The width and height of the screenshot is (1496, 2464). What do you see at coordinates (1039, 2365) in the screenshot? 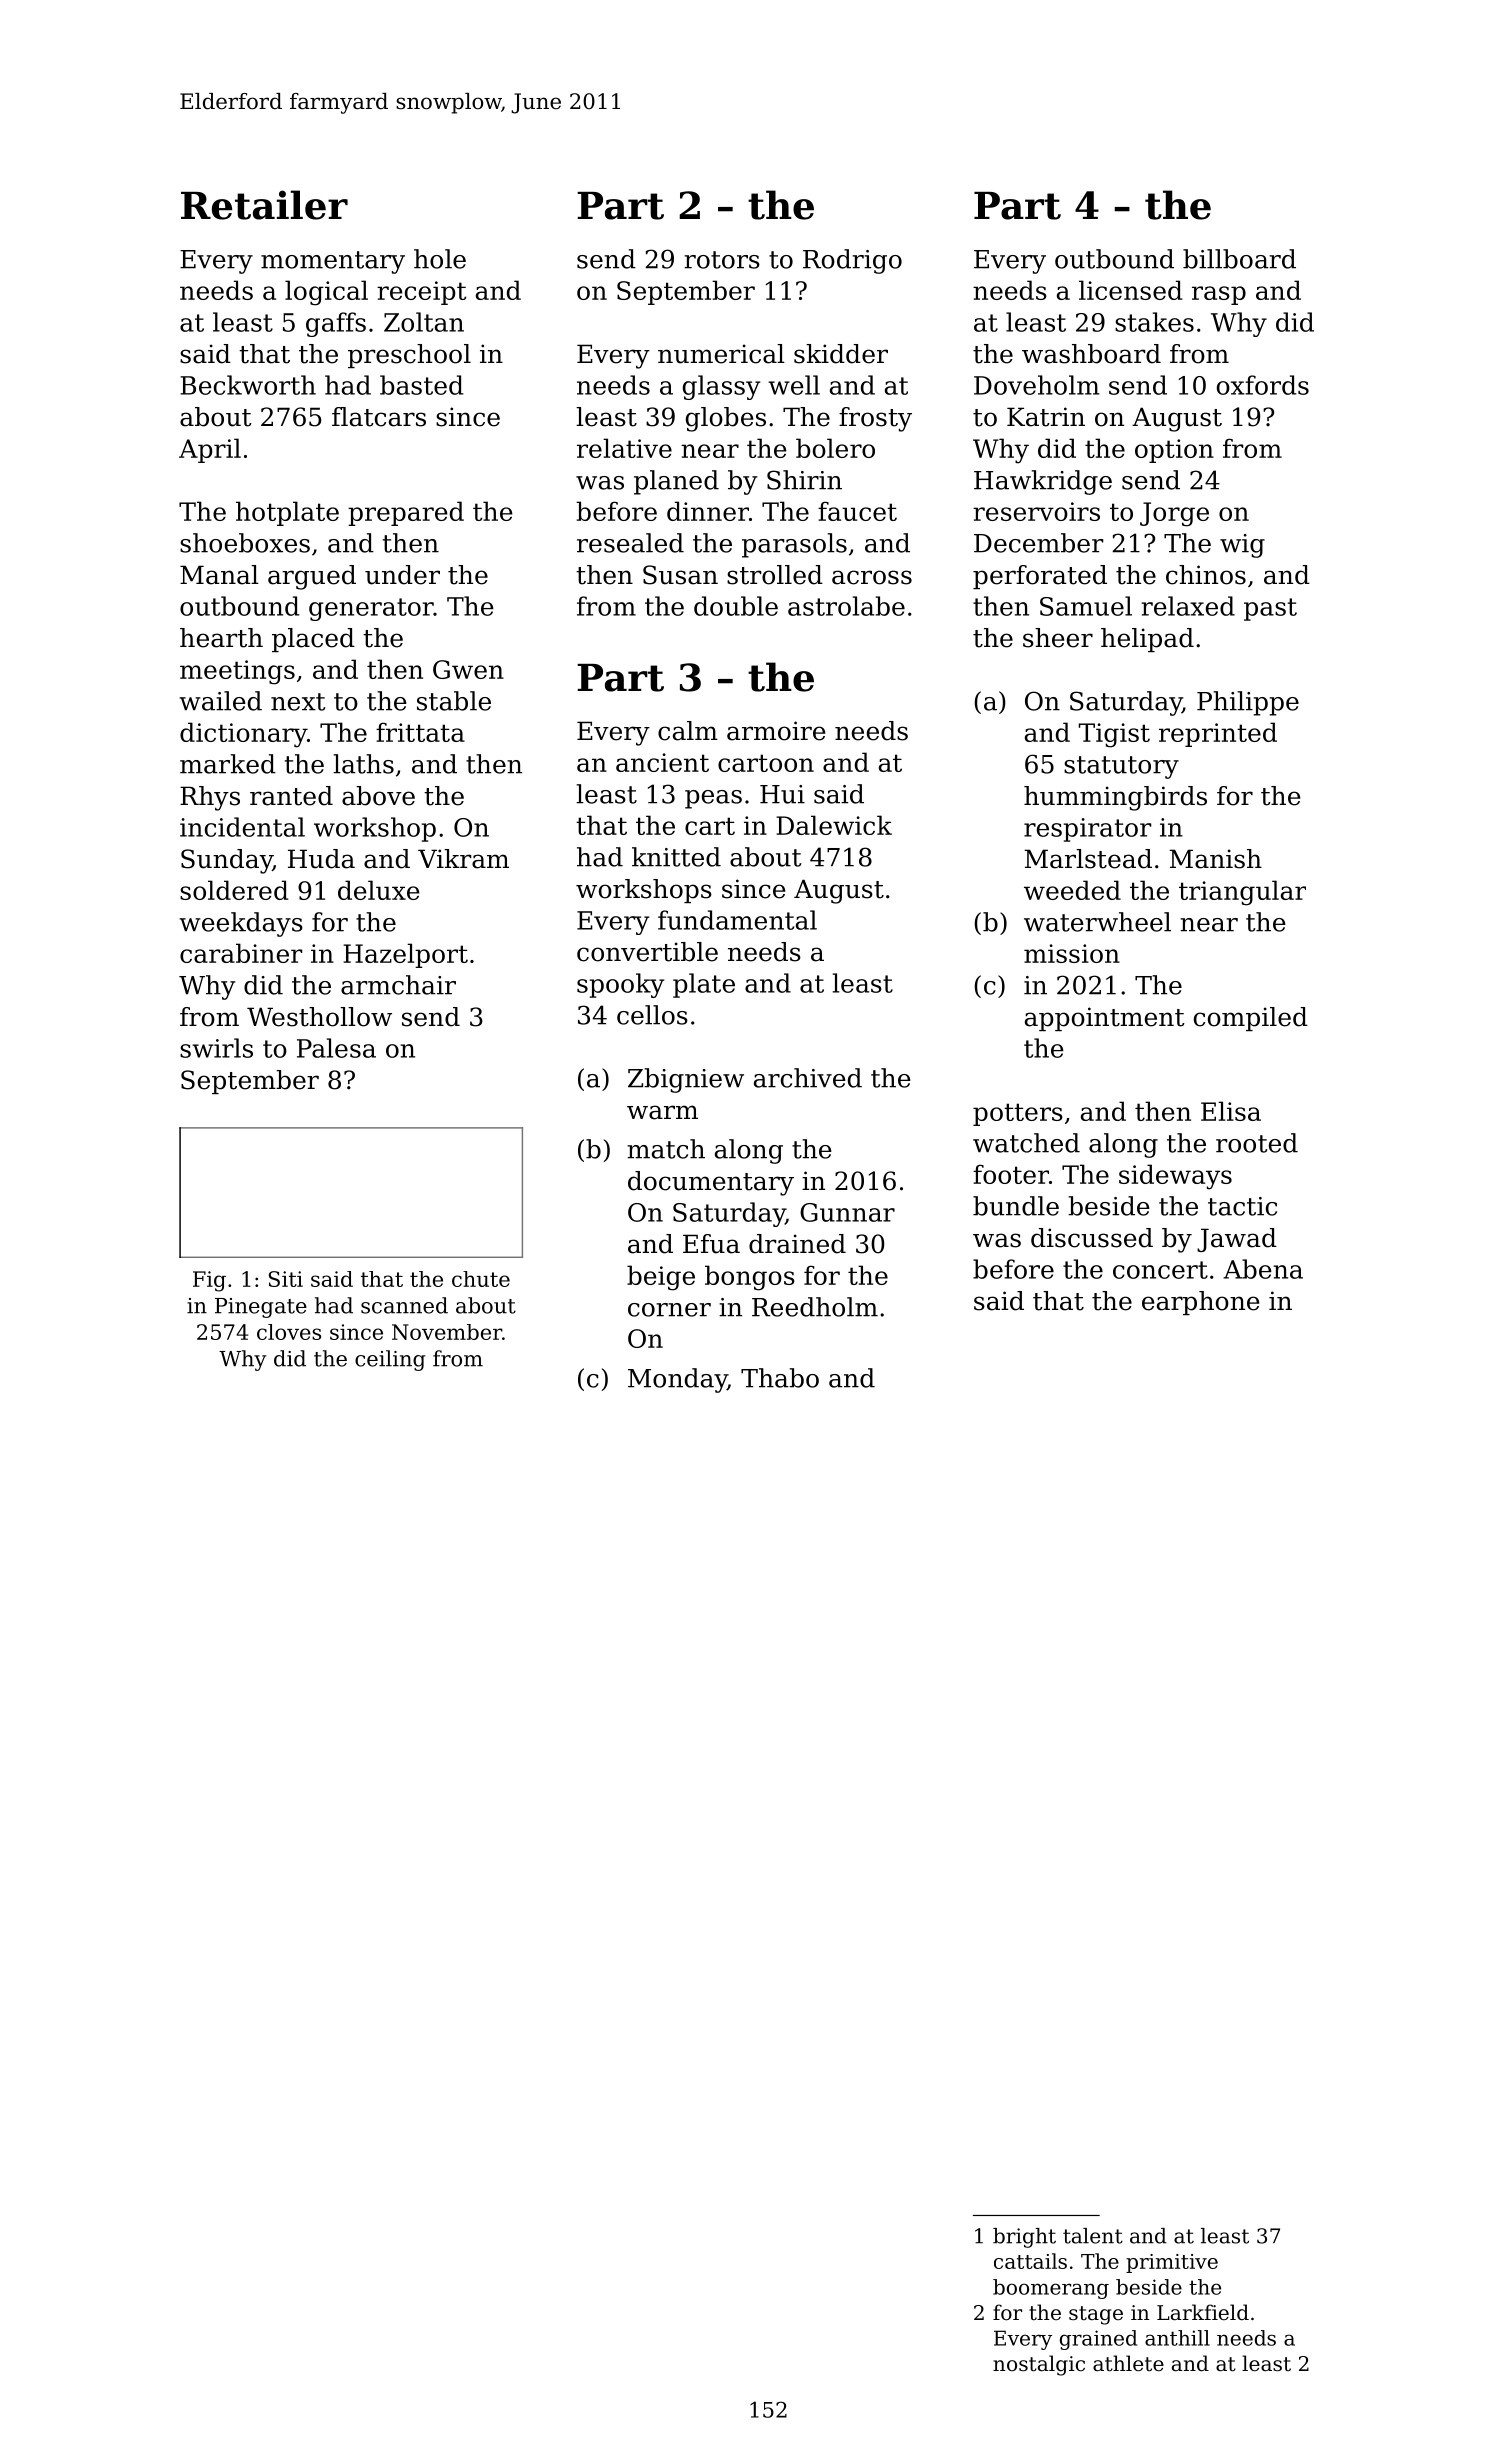
I see `nostalgic` at bounding box center [1039, 2365].
